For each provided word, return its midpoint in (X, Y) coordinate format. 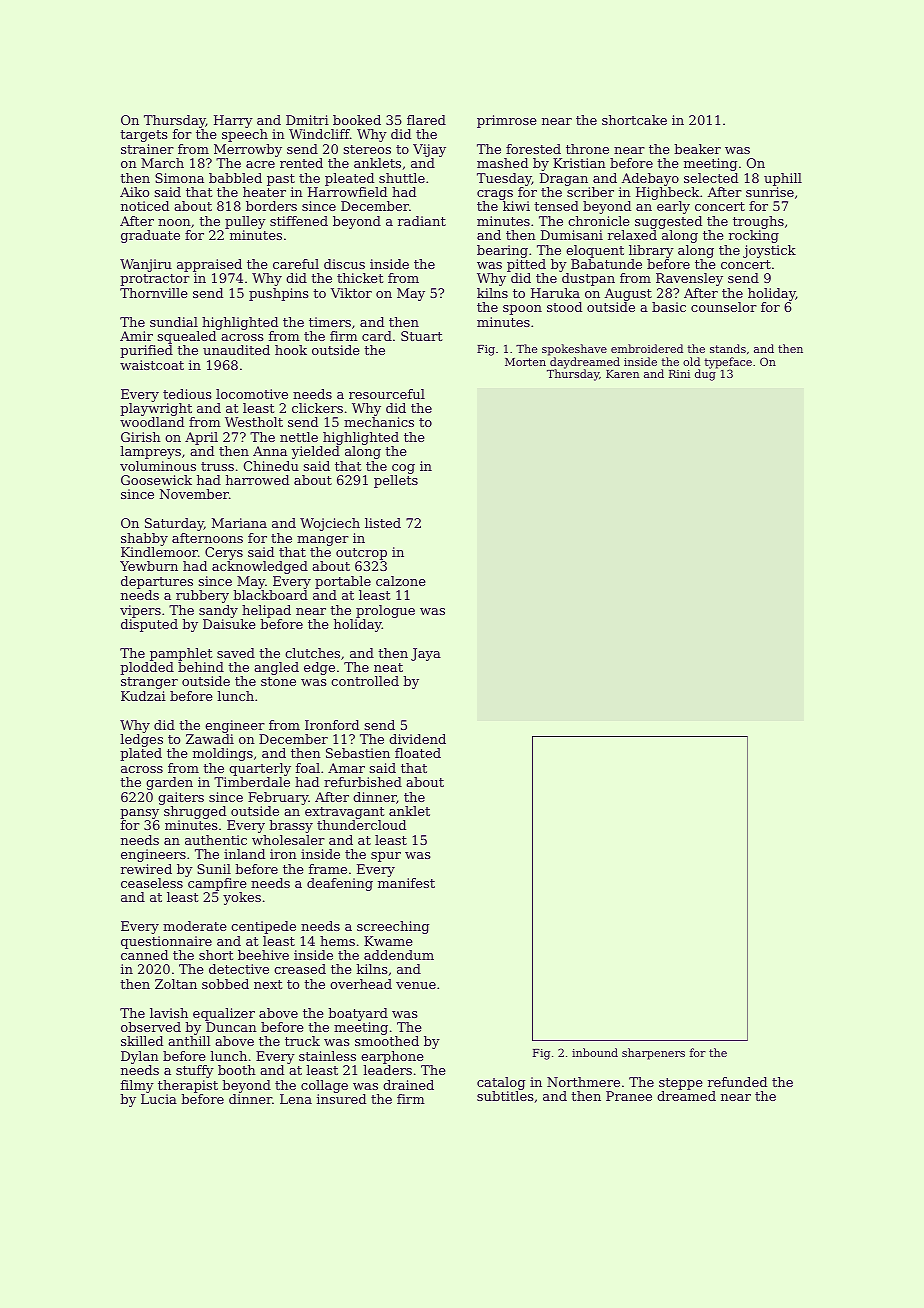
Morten (525, 362)
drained (408, 1085)
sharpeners (653, 1054)
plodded (147, 668)
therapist (188, 1086)
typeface (728, 363)
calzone (401, 581)
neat (388, 667)
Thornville (154, 293)
